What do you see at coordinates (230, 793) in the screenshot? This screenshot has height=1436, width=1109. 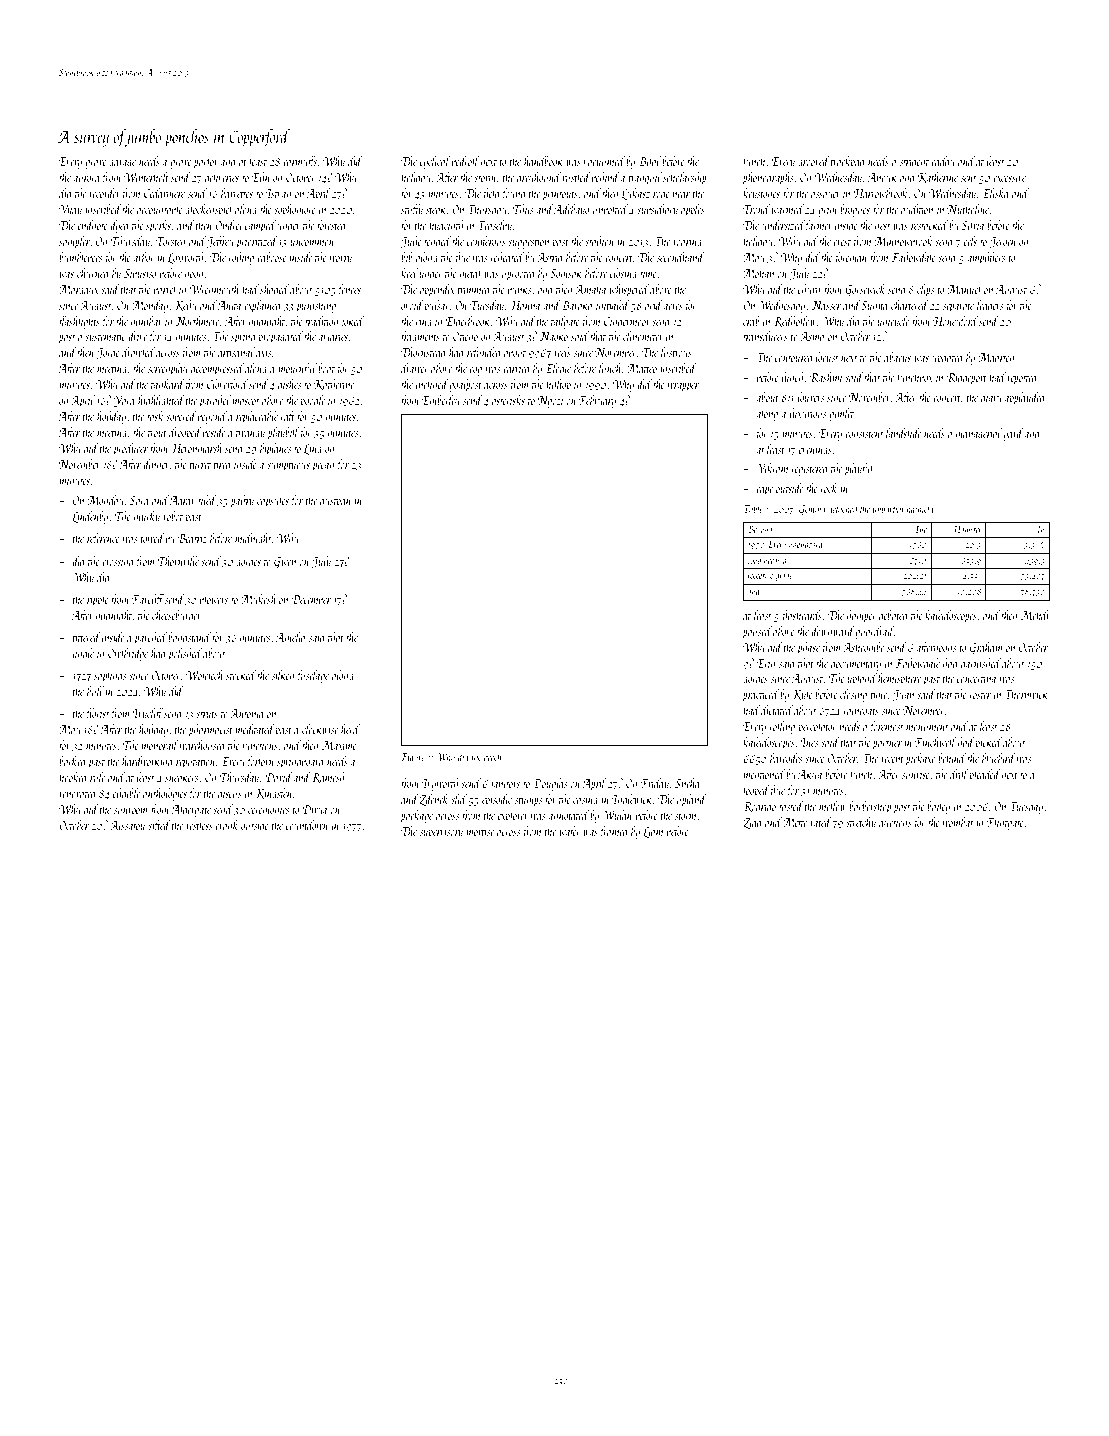 I see `discus` at bounding box center [230, 793].
